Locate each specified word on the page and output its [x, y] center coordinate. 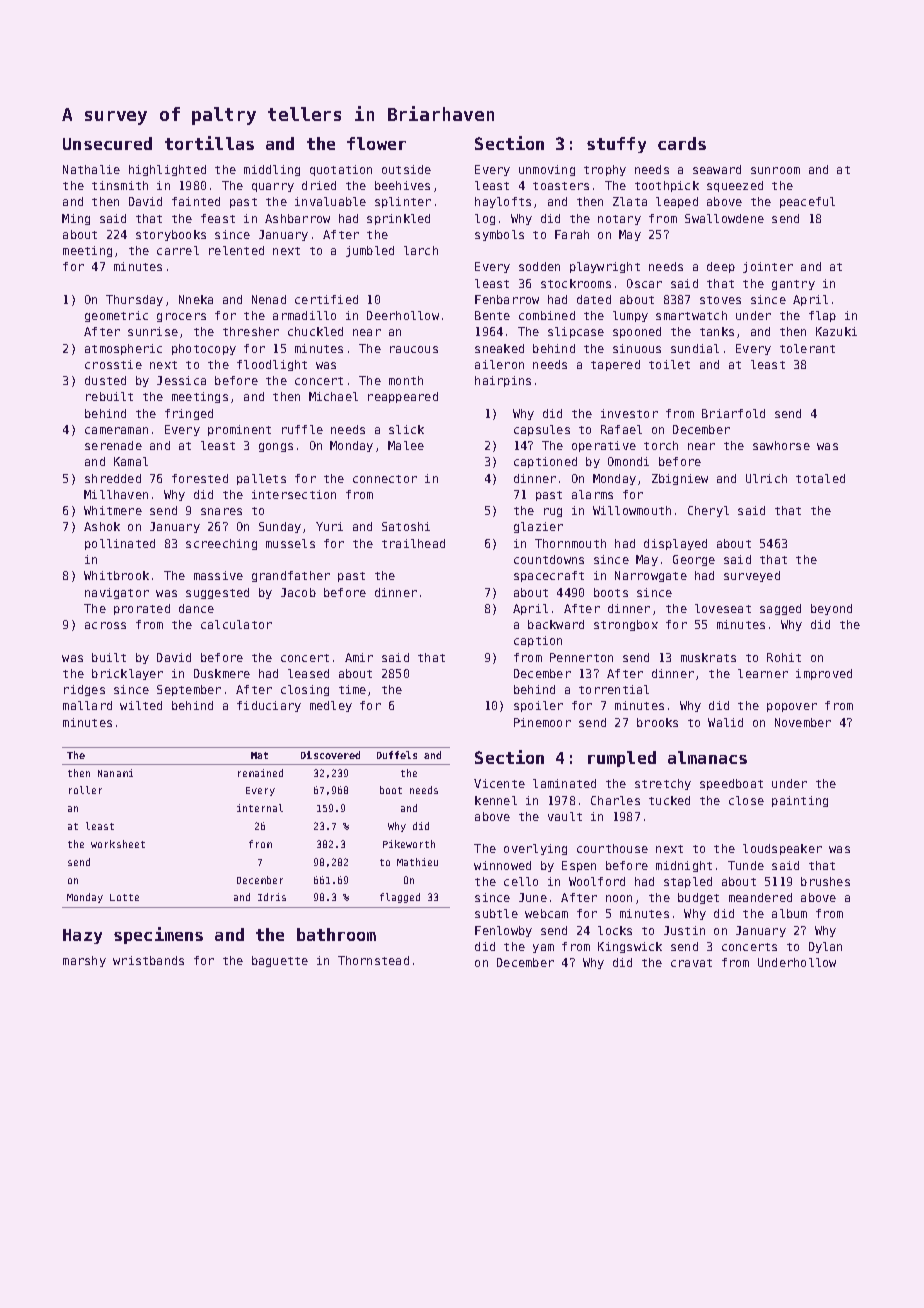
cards [682, 143]
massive [218, 575]
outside [406, 169]
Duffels [397, 755]
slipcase [576, 332]
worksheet [118, 844]
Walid [725, 722]
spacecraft [549, 576]
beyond [831, 609]
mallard [87, 705]
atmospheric [123, 349]
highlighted [167, 170]
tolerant [807, 348]
